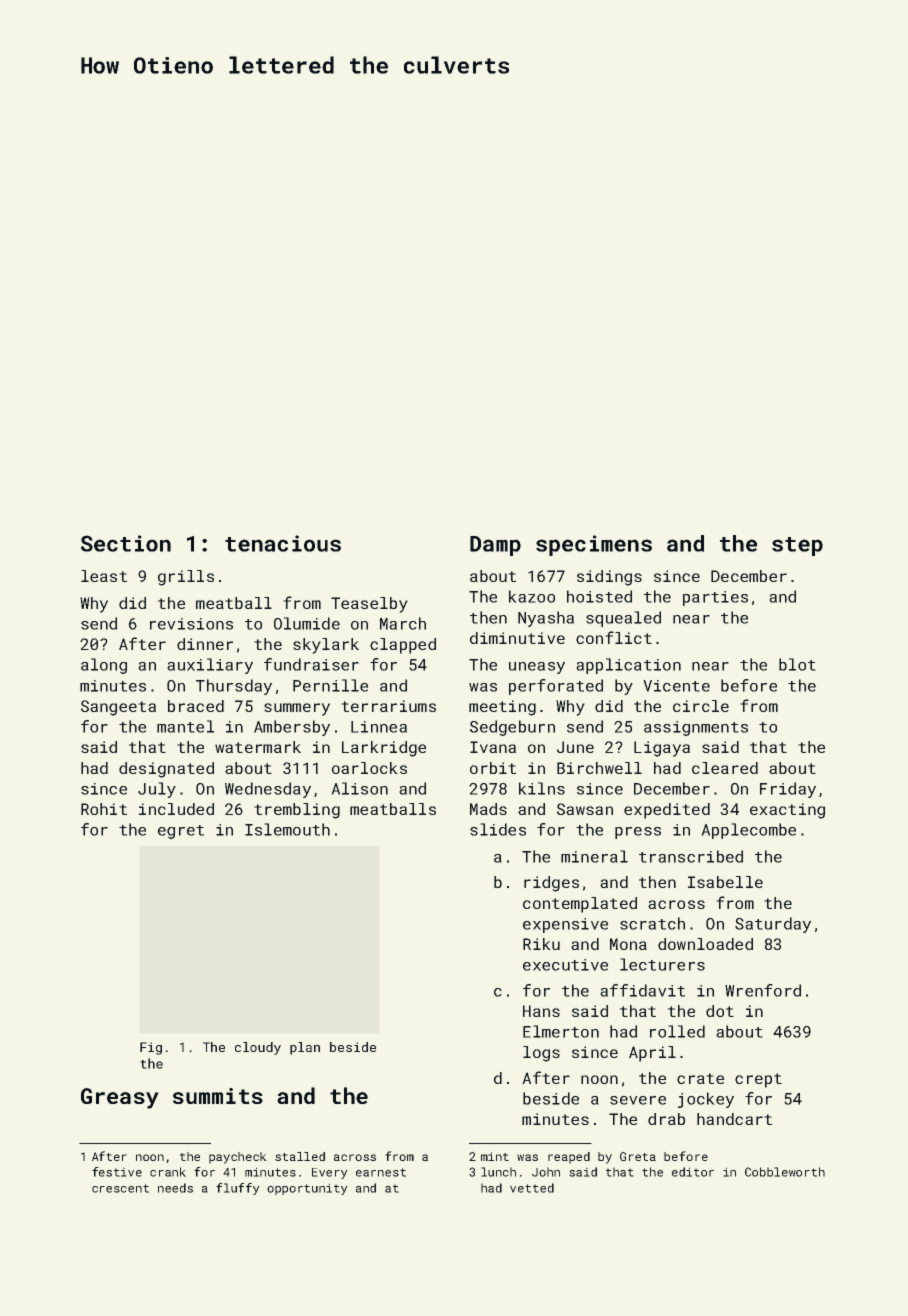 The image size is (908, 1316). I want to click on March, so click(403, 623).
